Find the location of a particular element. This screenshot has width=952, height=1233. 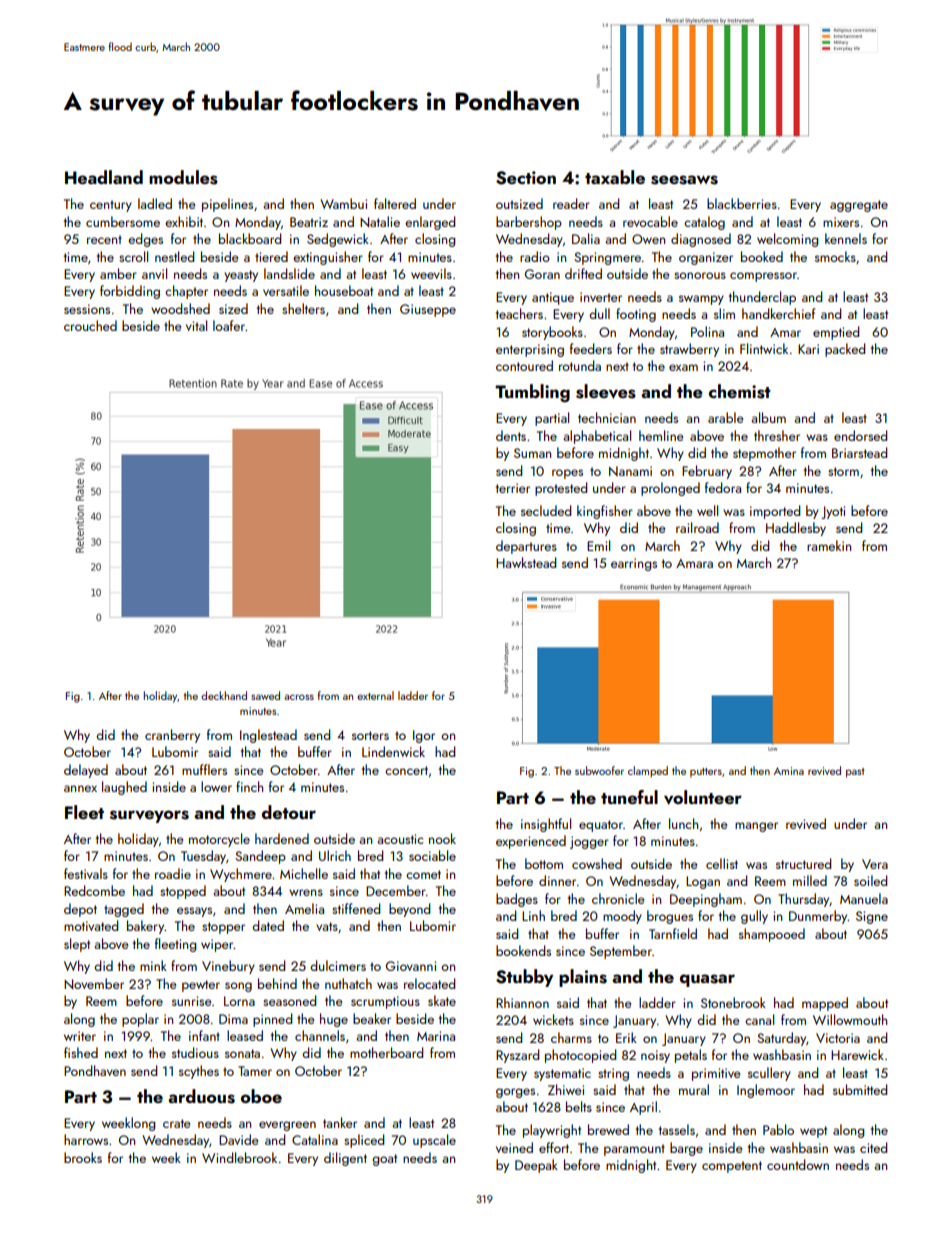

across is located at coordinates (299, 697).
